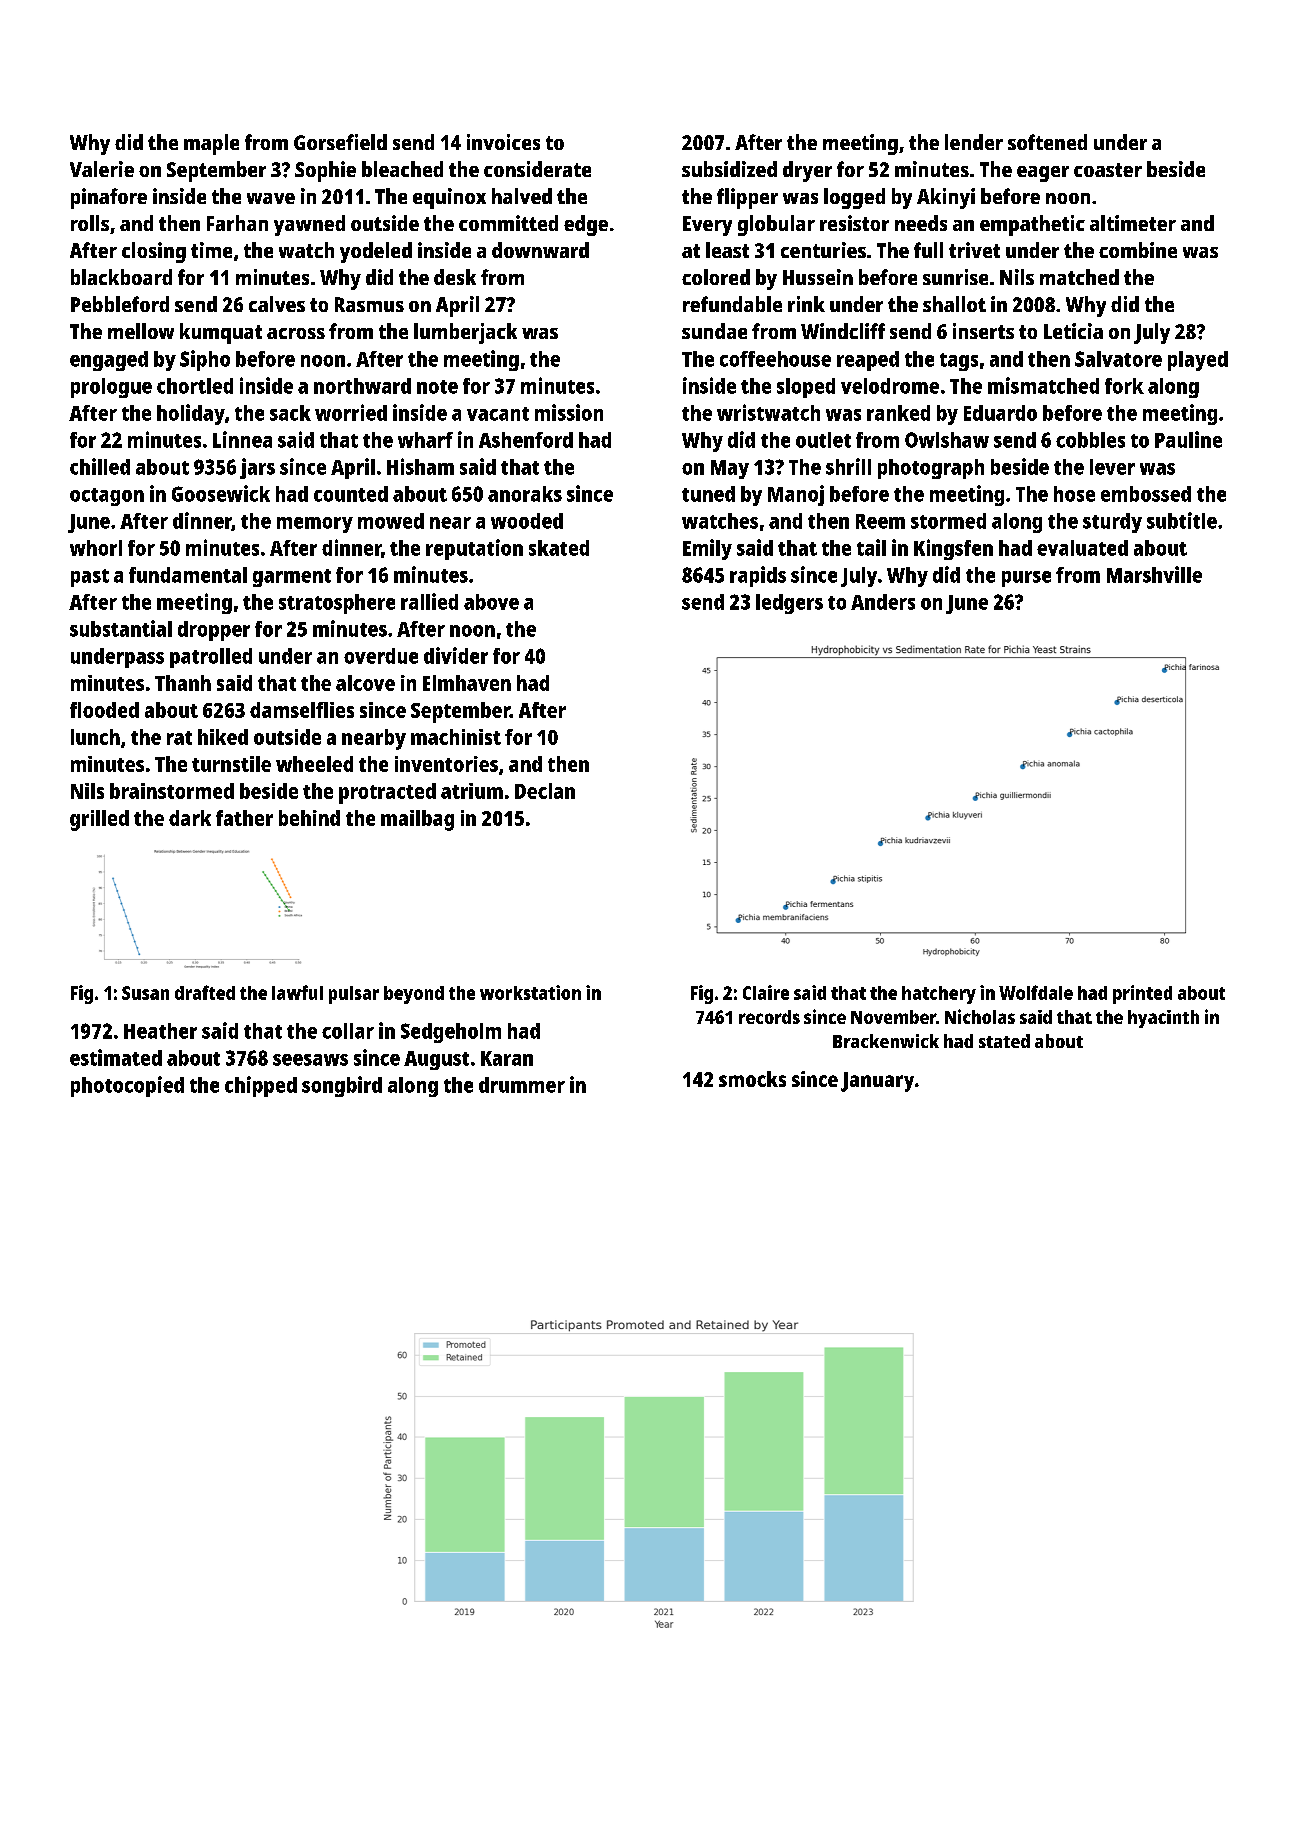  What do you see at coordinates (954, 304) in the document?
I see `shallot` at bounding box center [954, 304].
